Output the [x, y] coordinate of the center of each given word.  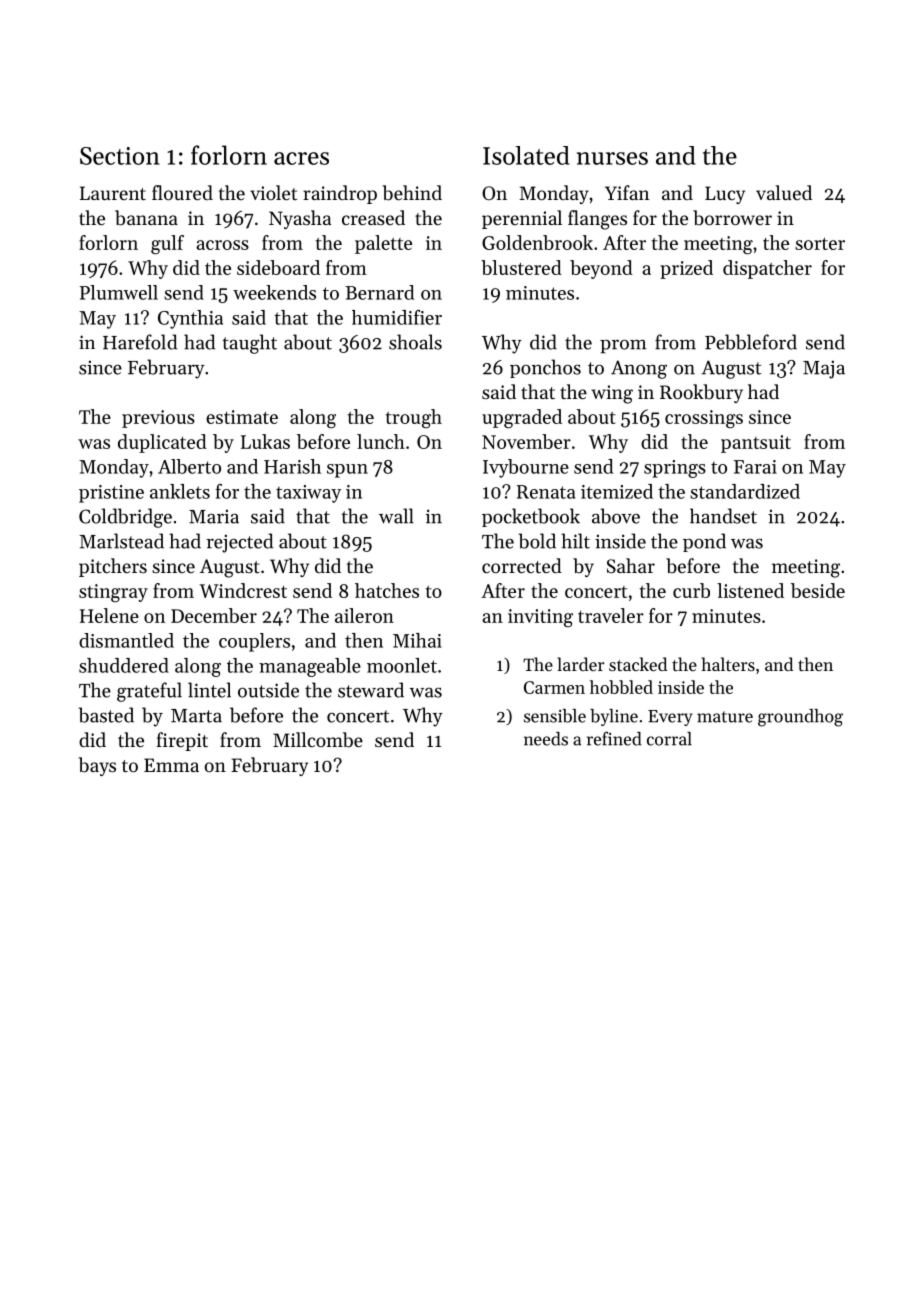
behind [412, 193]
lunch [381, 441]
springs [675, 469]
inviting [540, 618]
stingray [113, 593]
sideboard [278, 267]
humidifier [397, 317]
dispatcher [767, 269]
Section [120, 156]
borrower [732, 217]
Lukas [265, 441]
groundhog [800, 718]
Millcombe [318, 740]
